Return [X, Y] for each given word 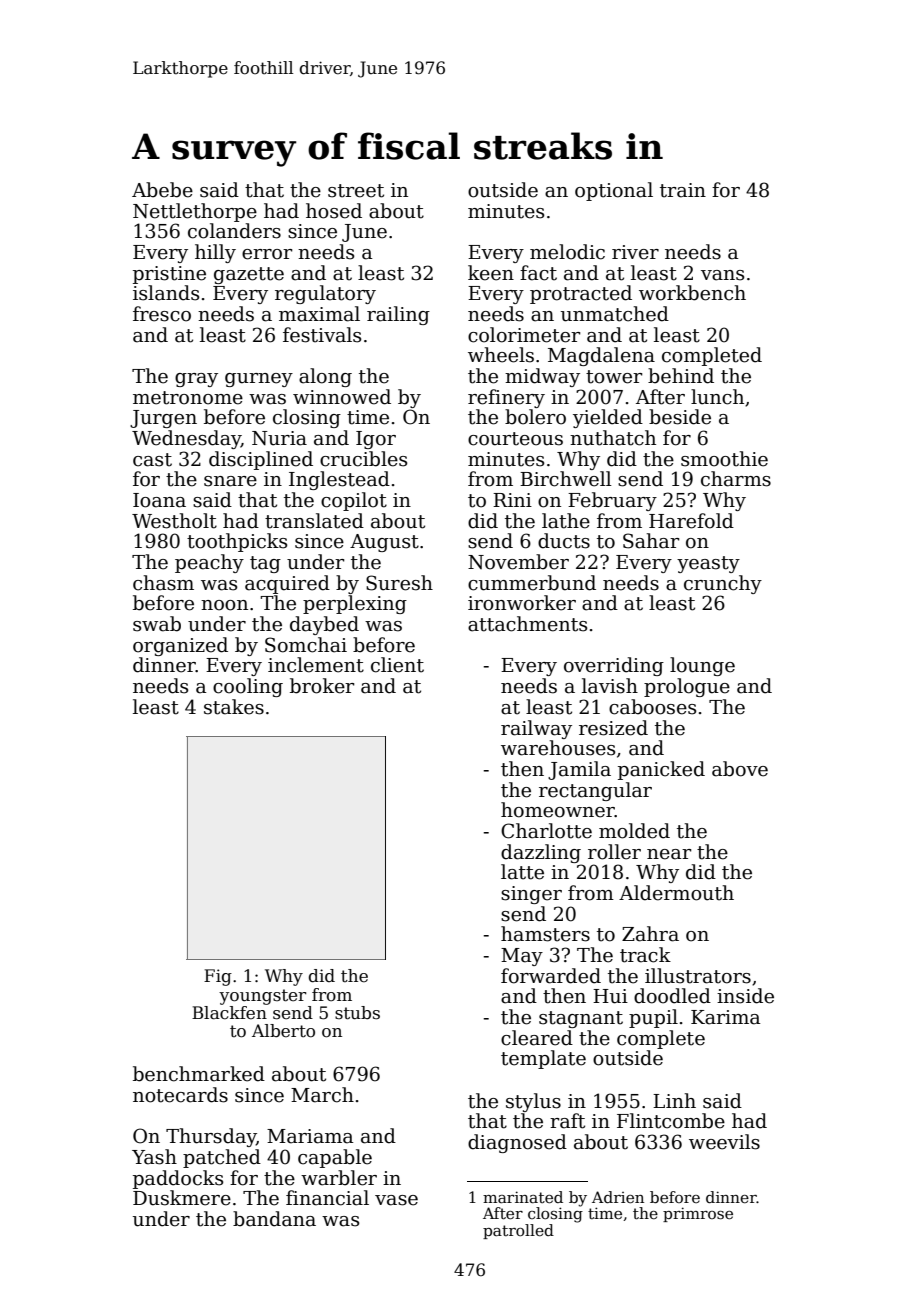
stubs [357, 1013]
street [356, 191]
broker [322, 686]
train [683, 190]
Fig [218, 977]
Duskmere [182, 1198]
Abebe [162, 190]
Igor [376, 440]
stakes [234, 707]
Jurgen [163, 419]
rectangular [595, 791]
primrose [698, 1214]
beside [680, 417]
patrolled [518, 1231]
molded [634, 831]
